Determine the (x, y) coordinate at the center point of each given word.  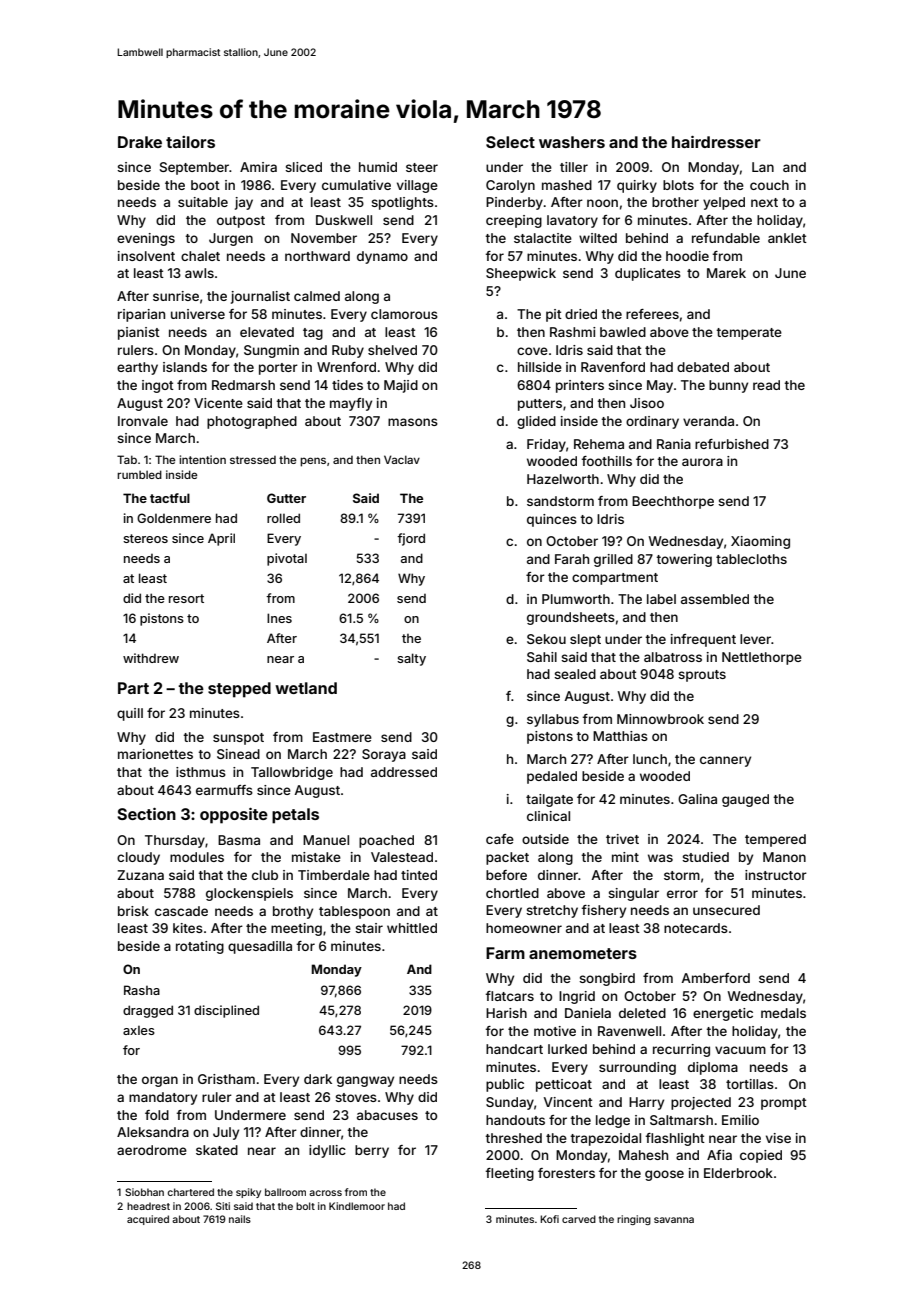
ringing (634, 1220)
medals (783, 1013)
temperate (749, 334)
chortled (512, 893)
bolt (305, 1206)
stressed (253, 460)
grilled (613, 560)
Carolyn (510, 186)
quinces (552, 520)
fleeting (509, 1174)
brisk (133, 911)
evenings (146, 239)
